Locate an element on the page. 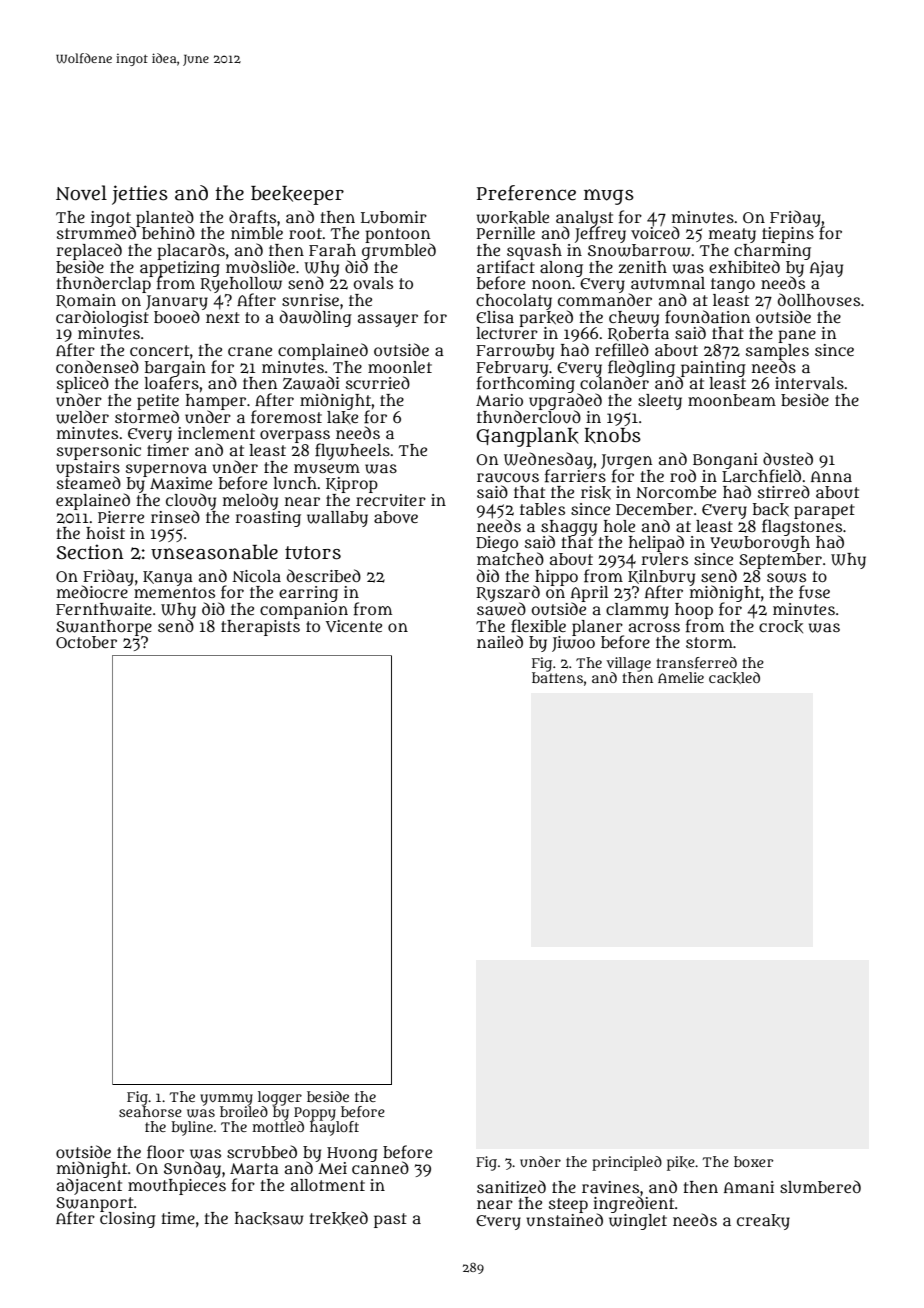 This image has height=1308, width=924. battens is located at coordinates (557, 677).
